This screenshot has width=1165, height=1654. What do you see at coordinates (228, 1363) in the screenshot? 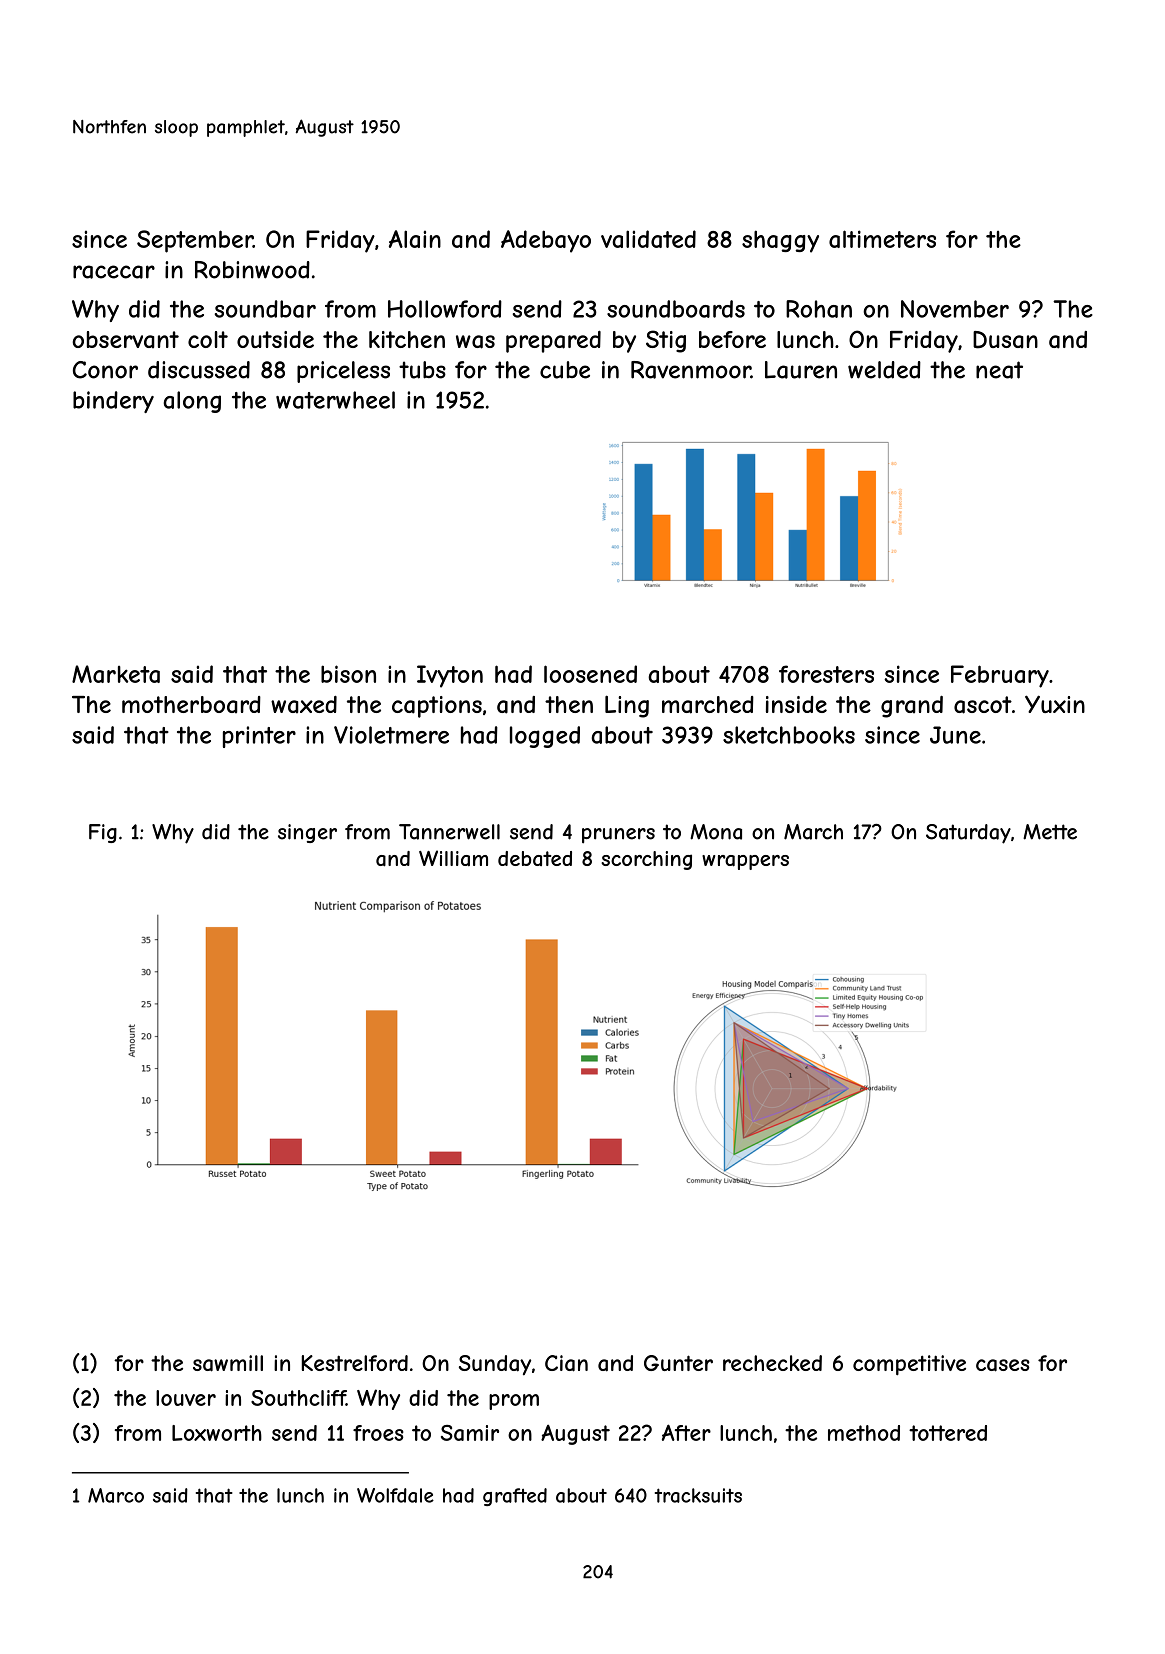
I see `sawmill` at bounding box center [228, 1363].
